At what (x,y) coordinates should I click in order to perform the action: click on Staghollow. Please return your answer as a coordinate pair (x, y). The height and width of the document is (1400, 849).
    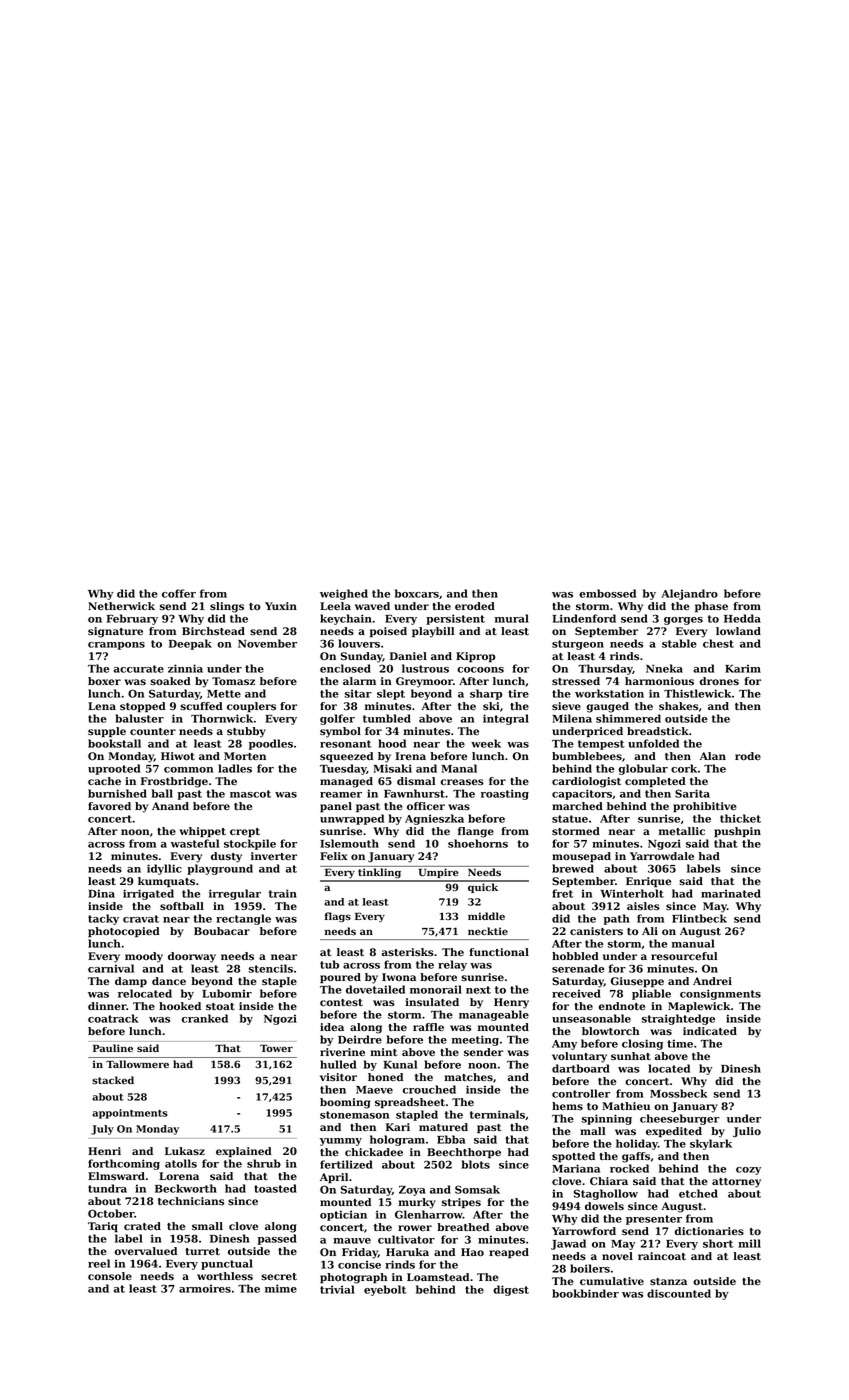
    Looking at the image, I should click on (606, 1194).
